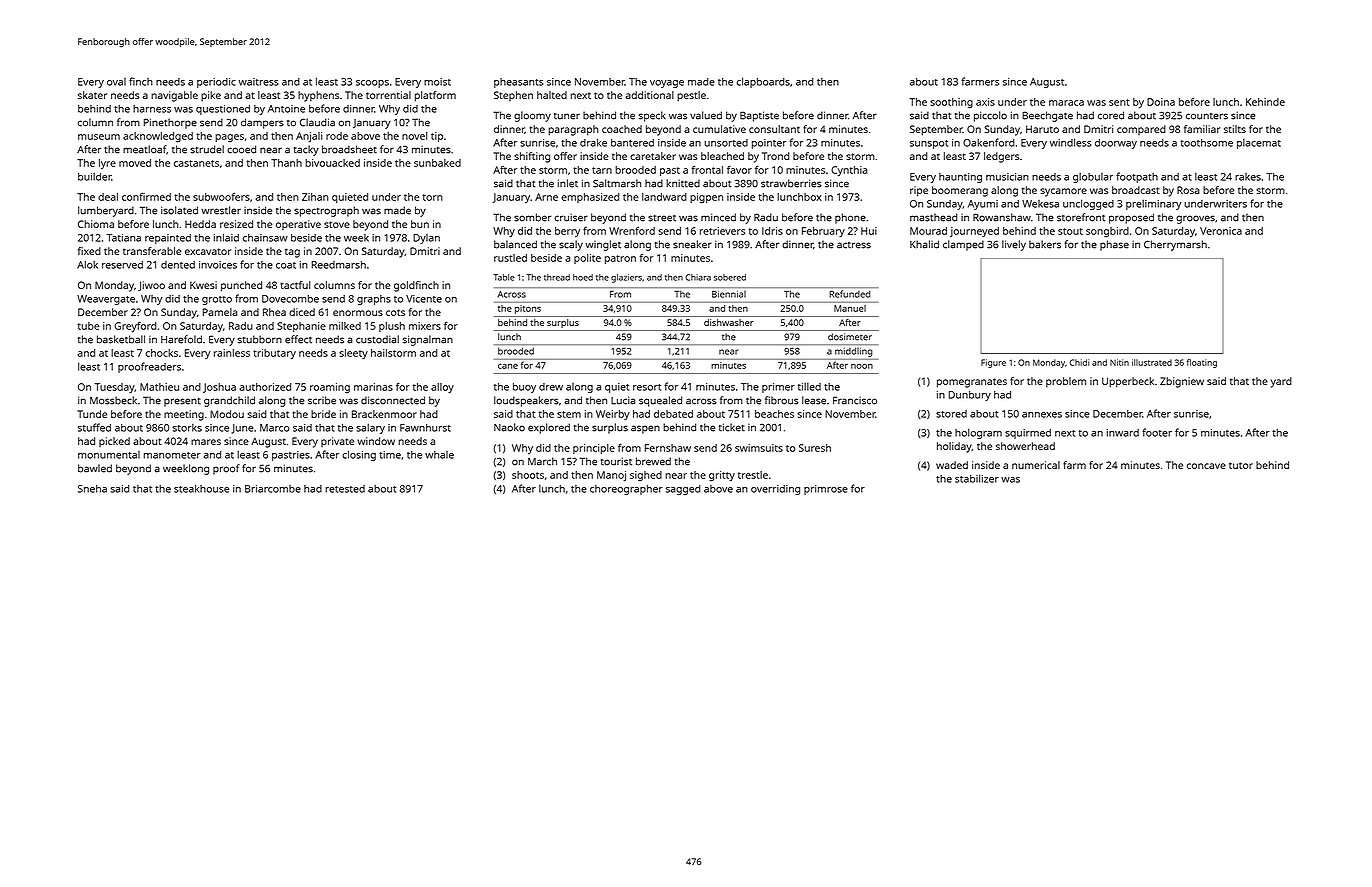 Image resolution: width=1372 pixels, height=887 pixels. What do you see at coordinates (1080, 362) in the image?
I see `Chidi` at bounding box center [1080, 362].
